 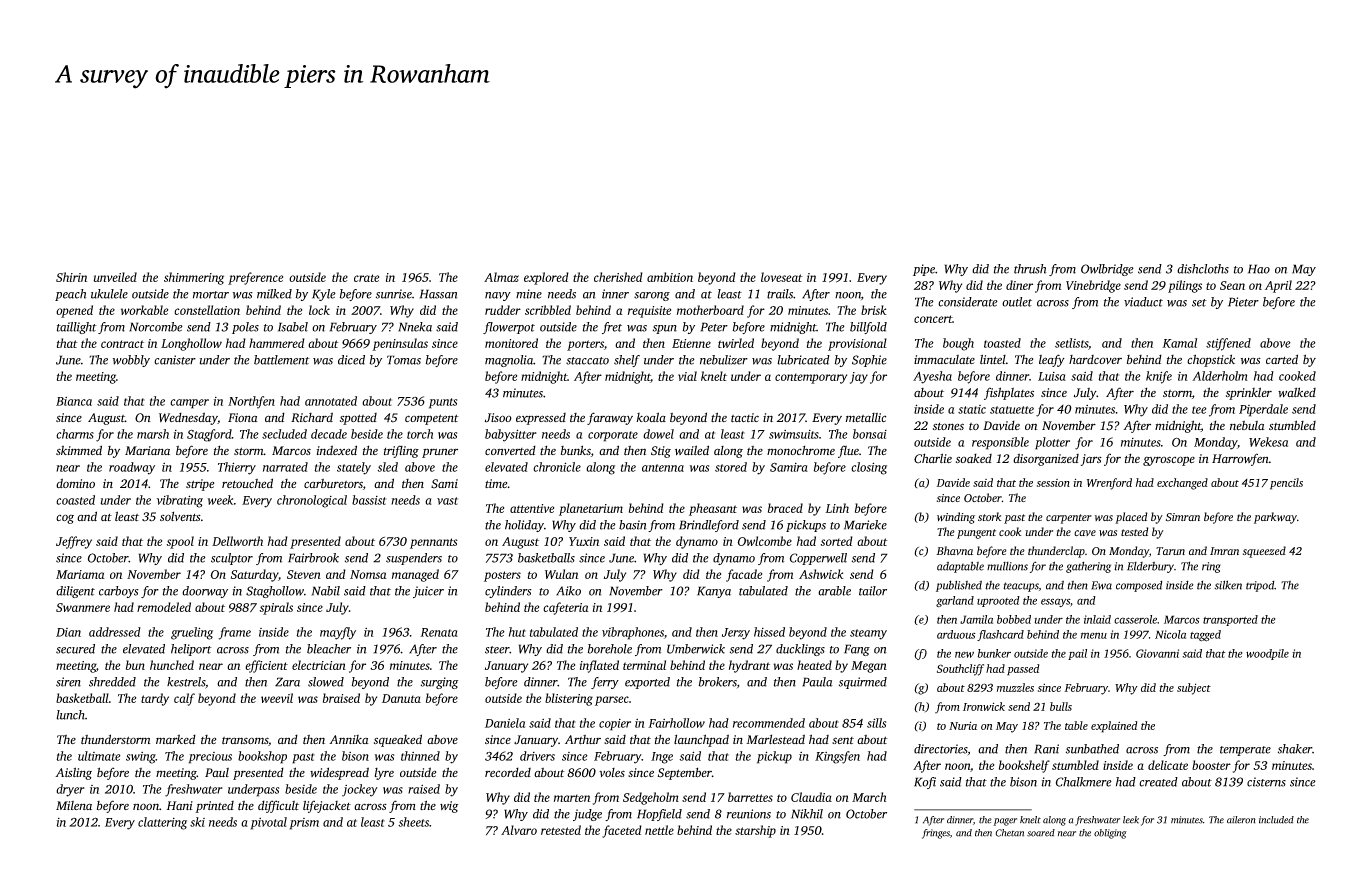 I want to click on attentive, so click(x=532, y=508).
